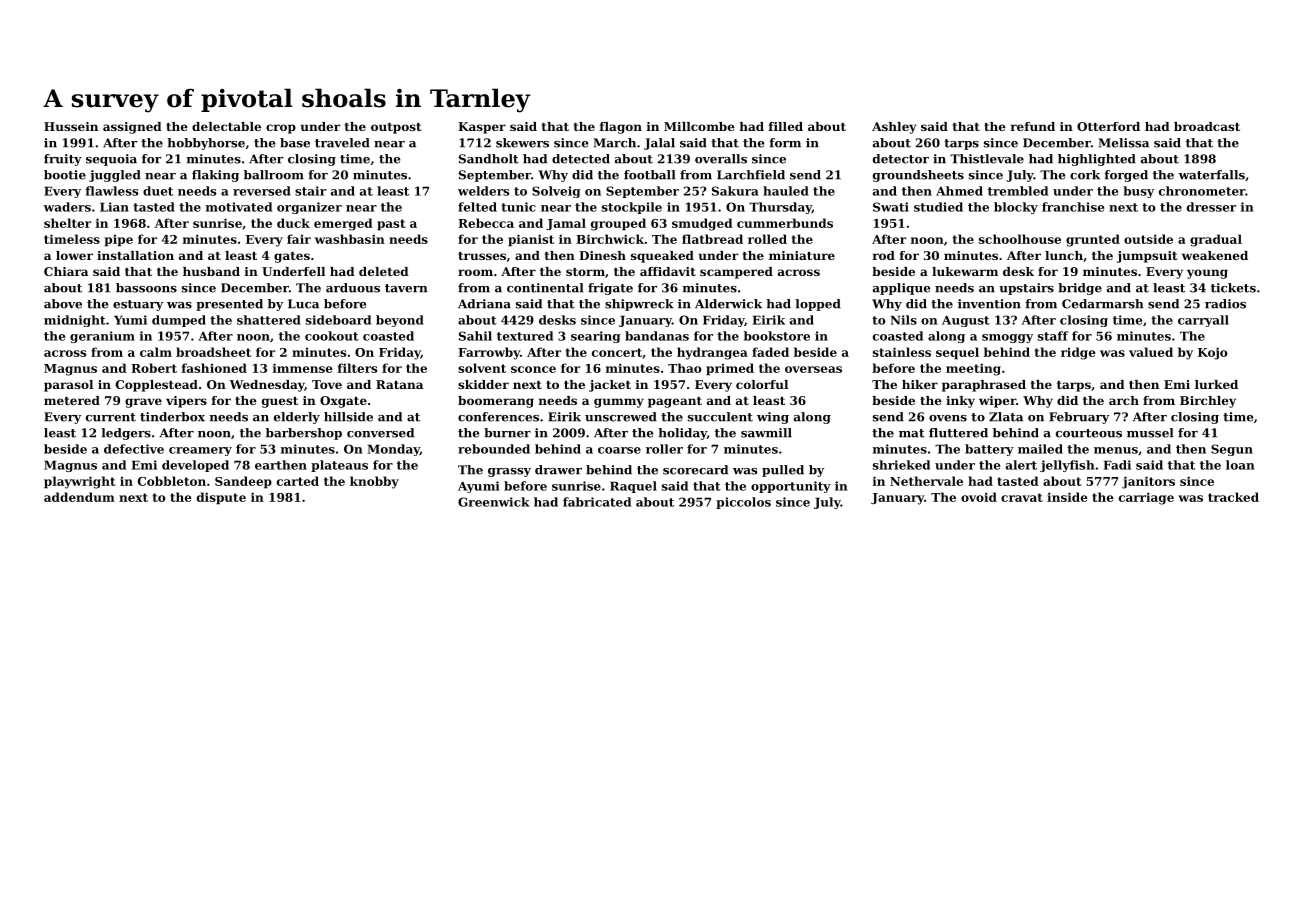 The height and width of the page is (924, 1308). What do you see at coordinates (293, 223) in the page?
I see `duck` at bounding box center [293, 223].
